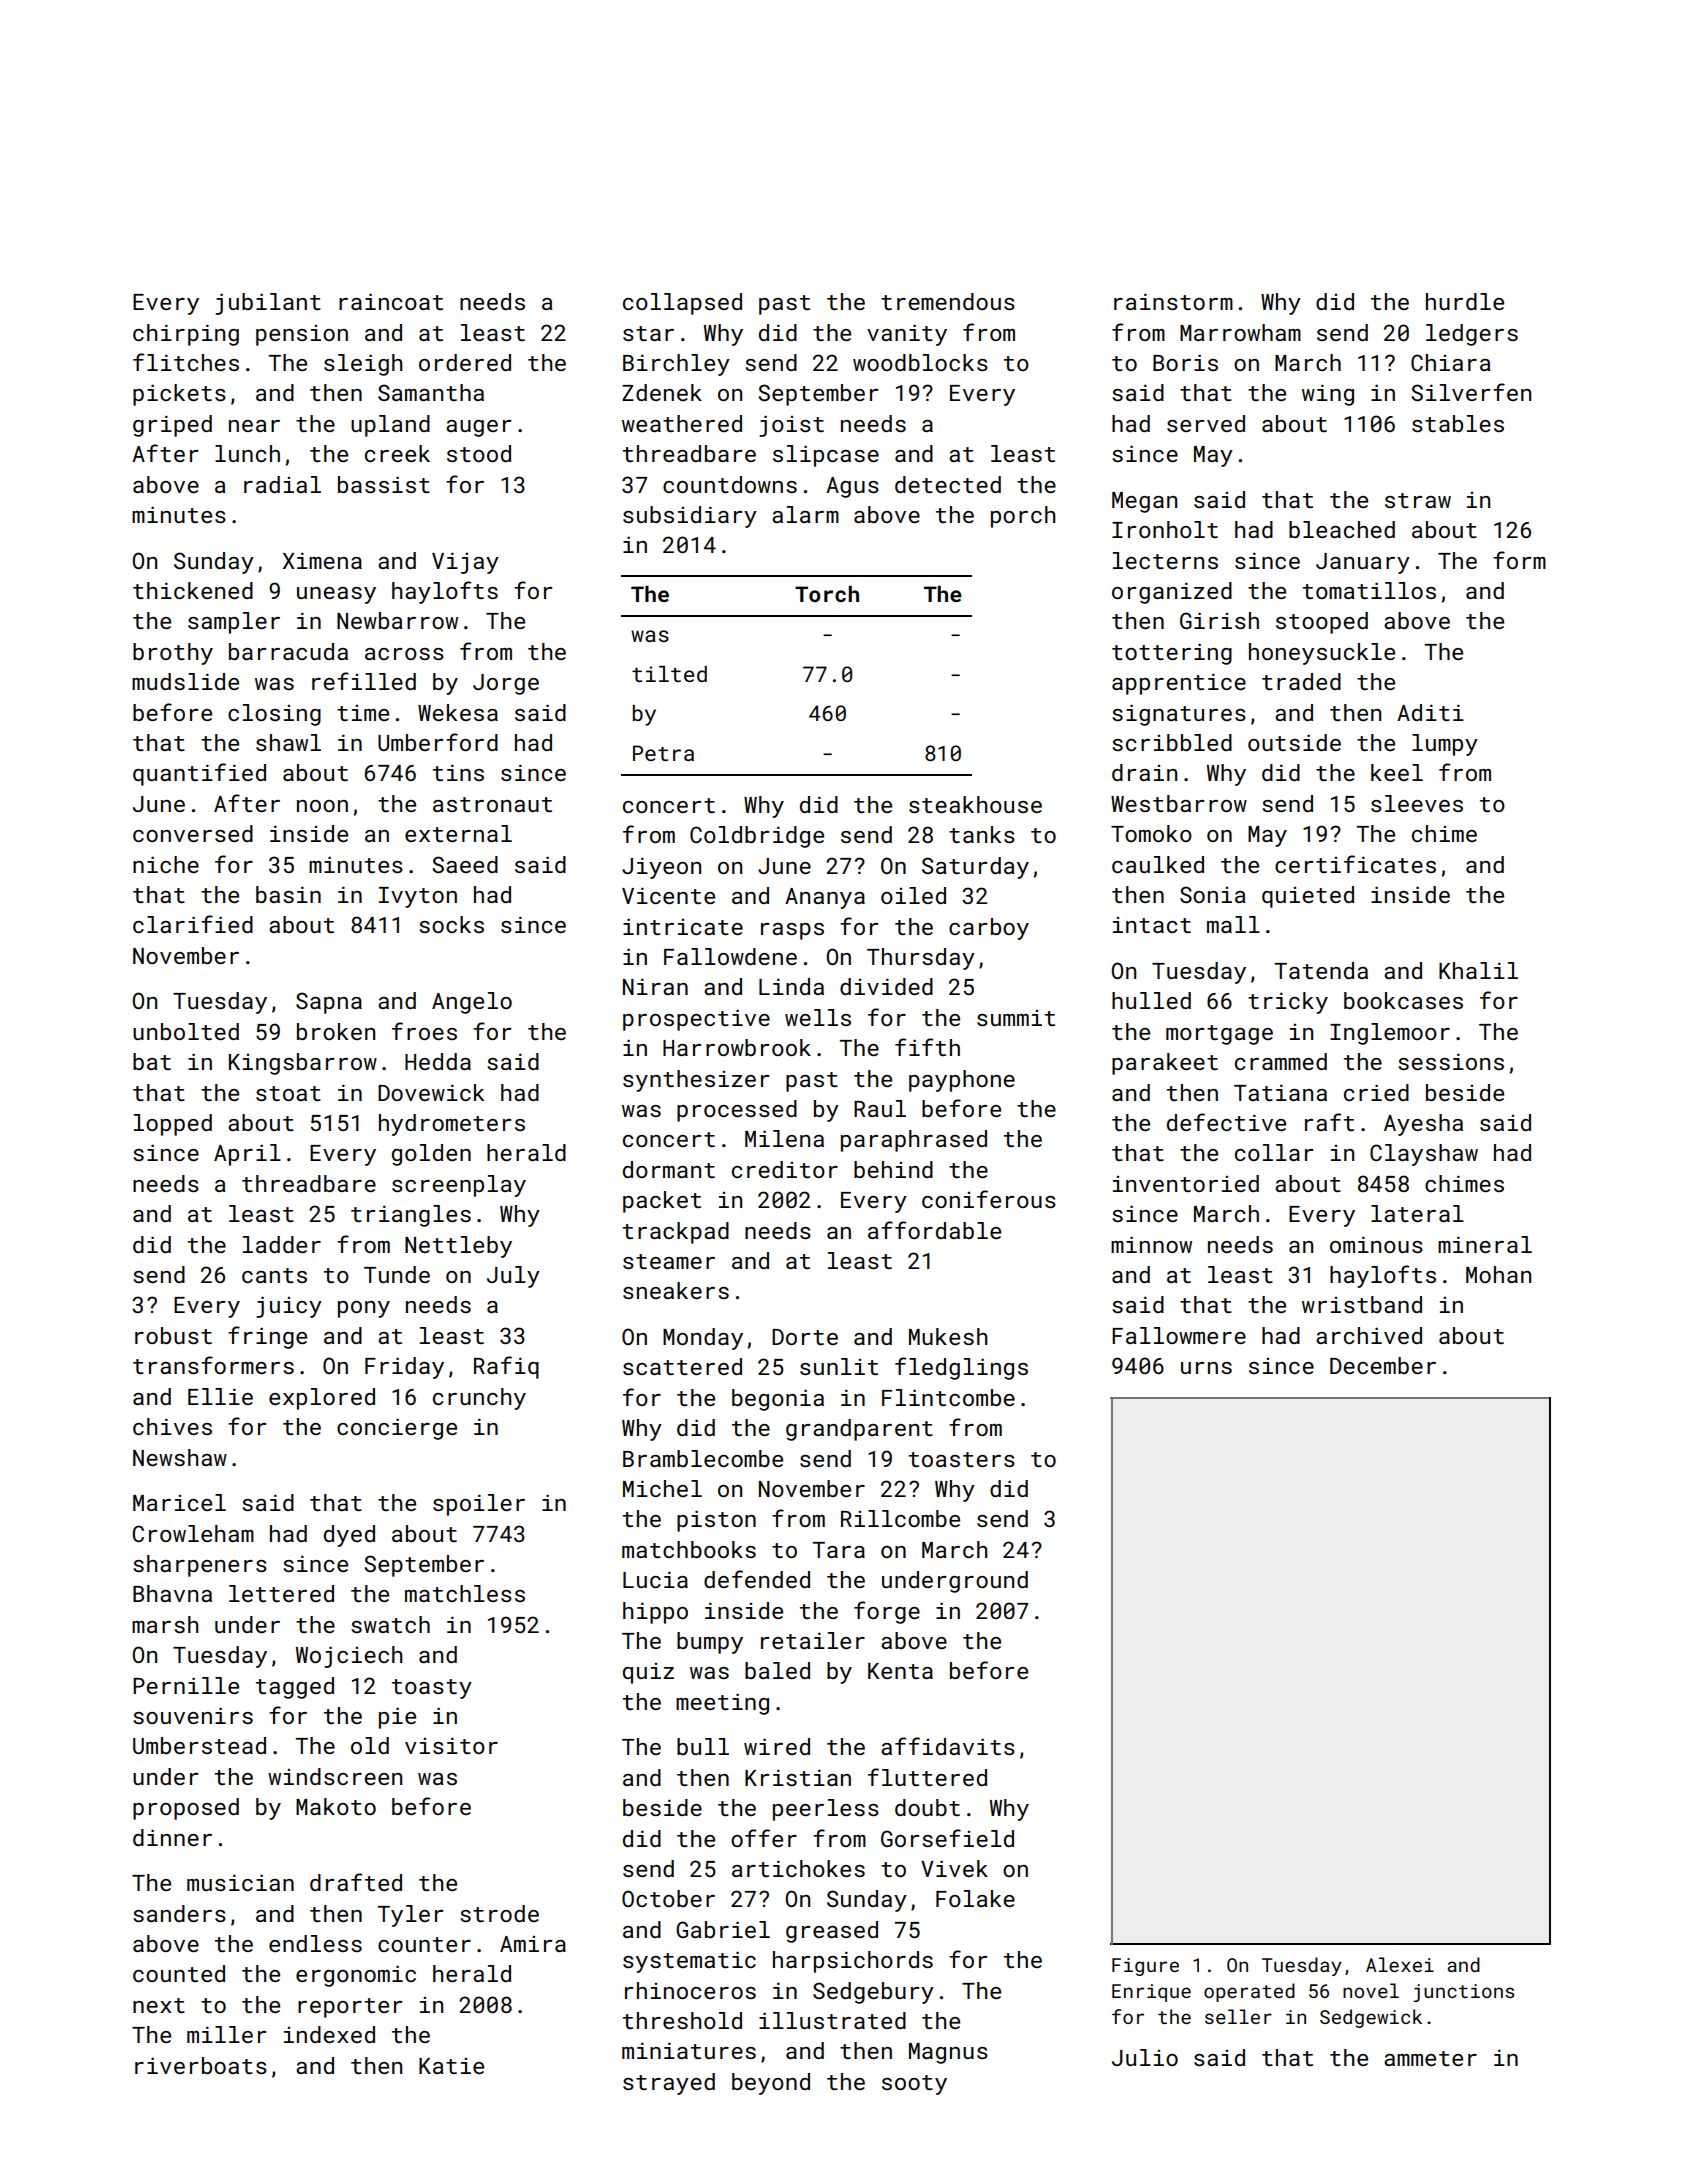 The width and height of the image is (1683, 2178). Describe the element at coordinates (451, 2066) in the image. I see `Katie` at that location.
